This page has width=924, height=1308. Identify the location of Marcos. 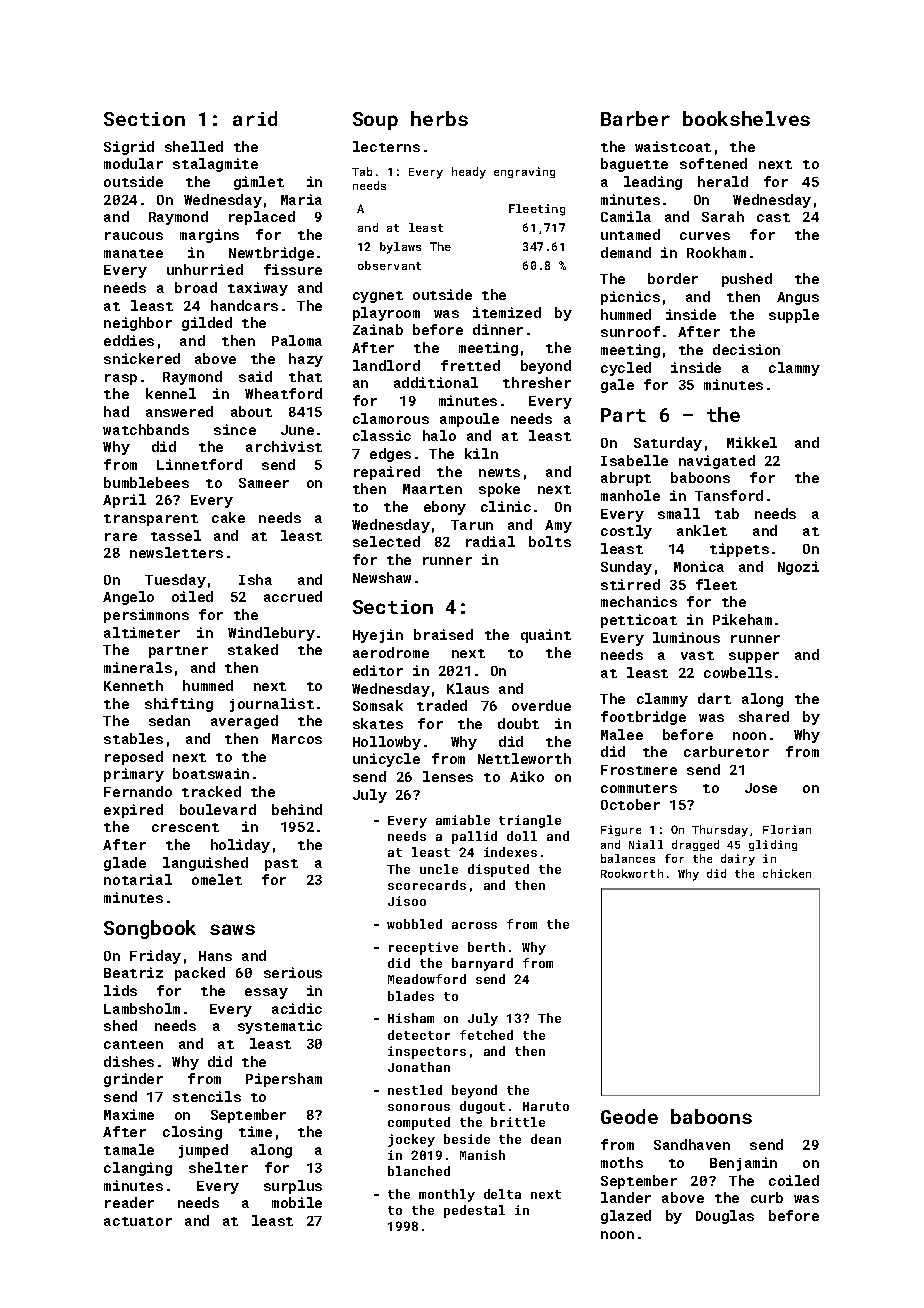
(297, 739).
